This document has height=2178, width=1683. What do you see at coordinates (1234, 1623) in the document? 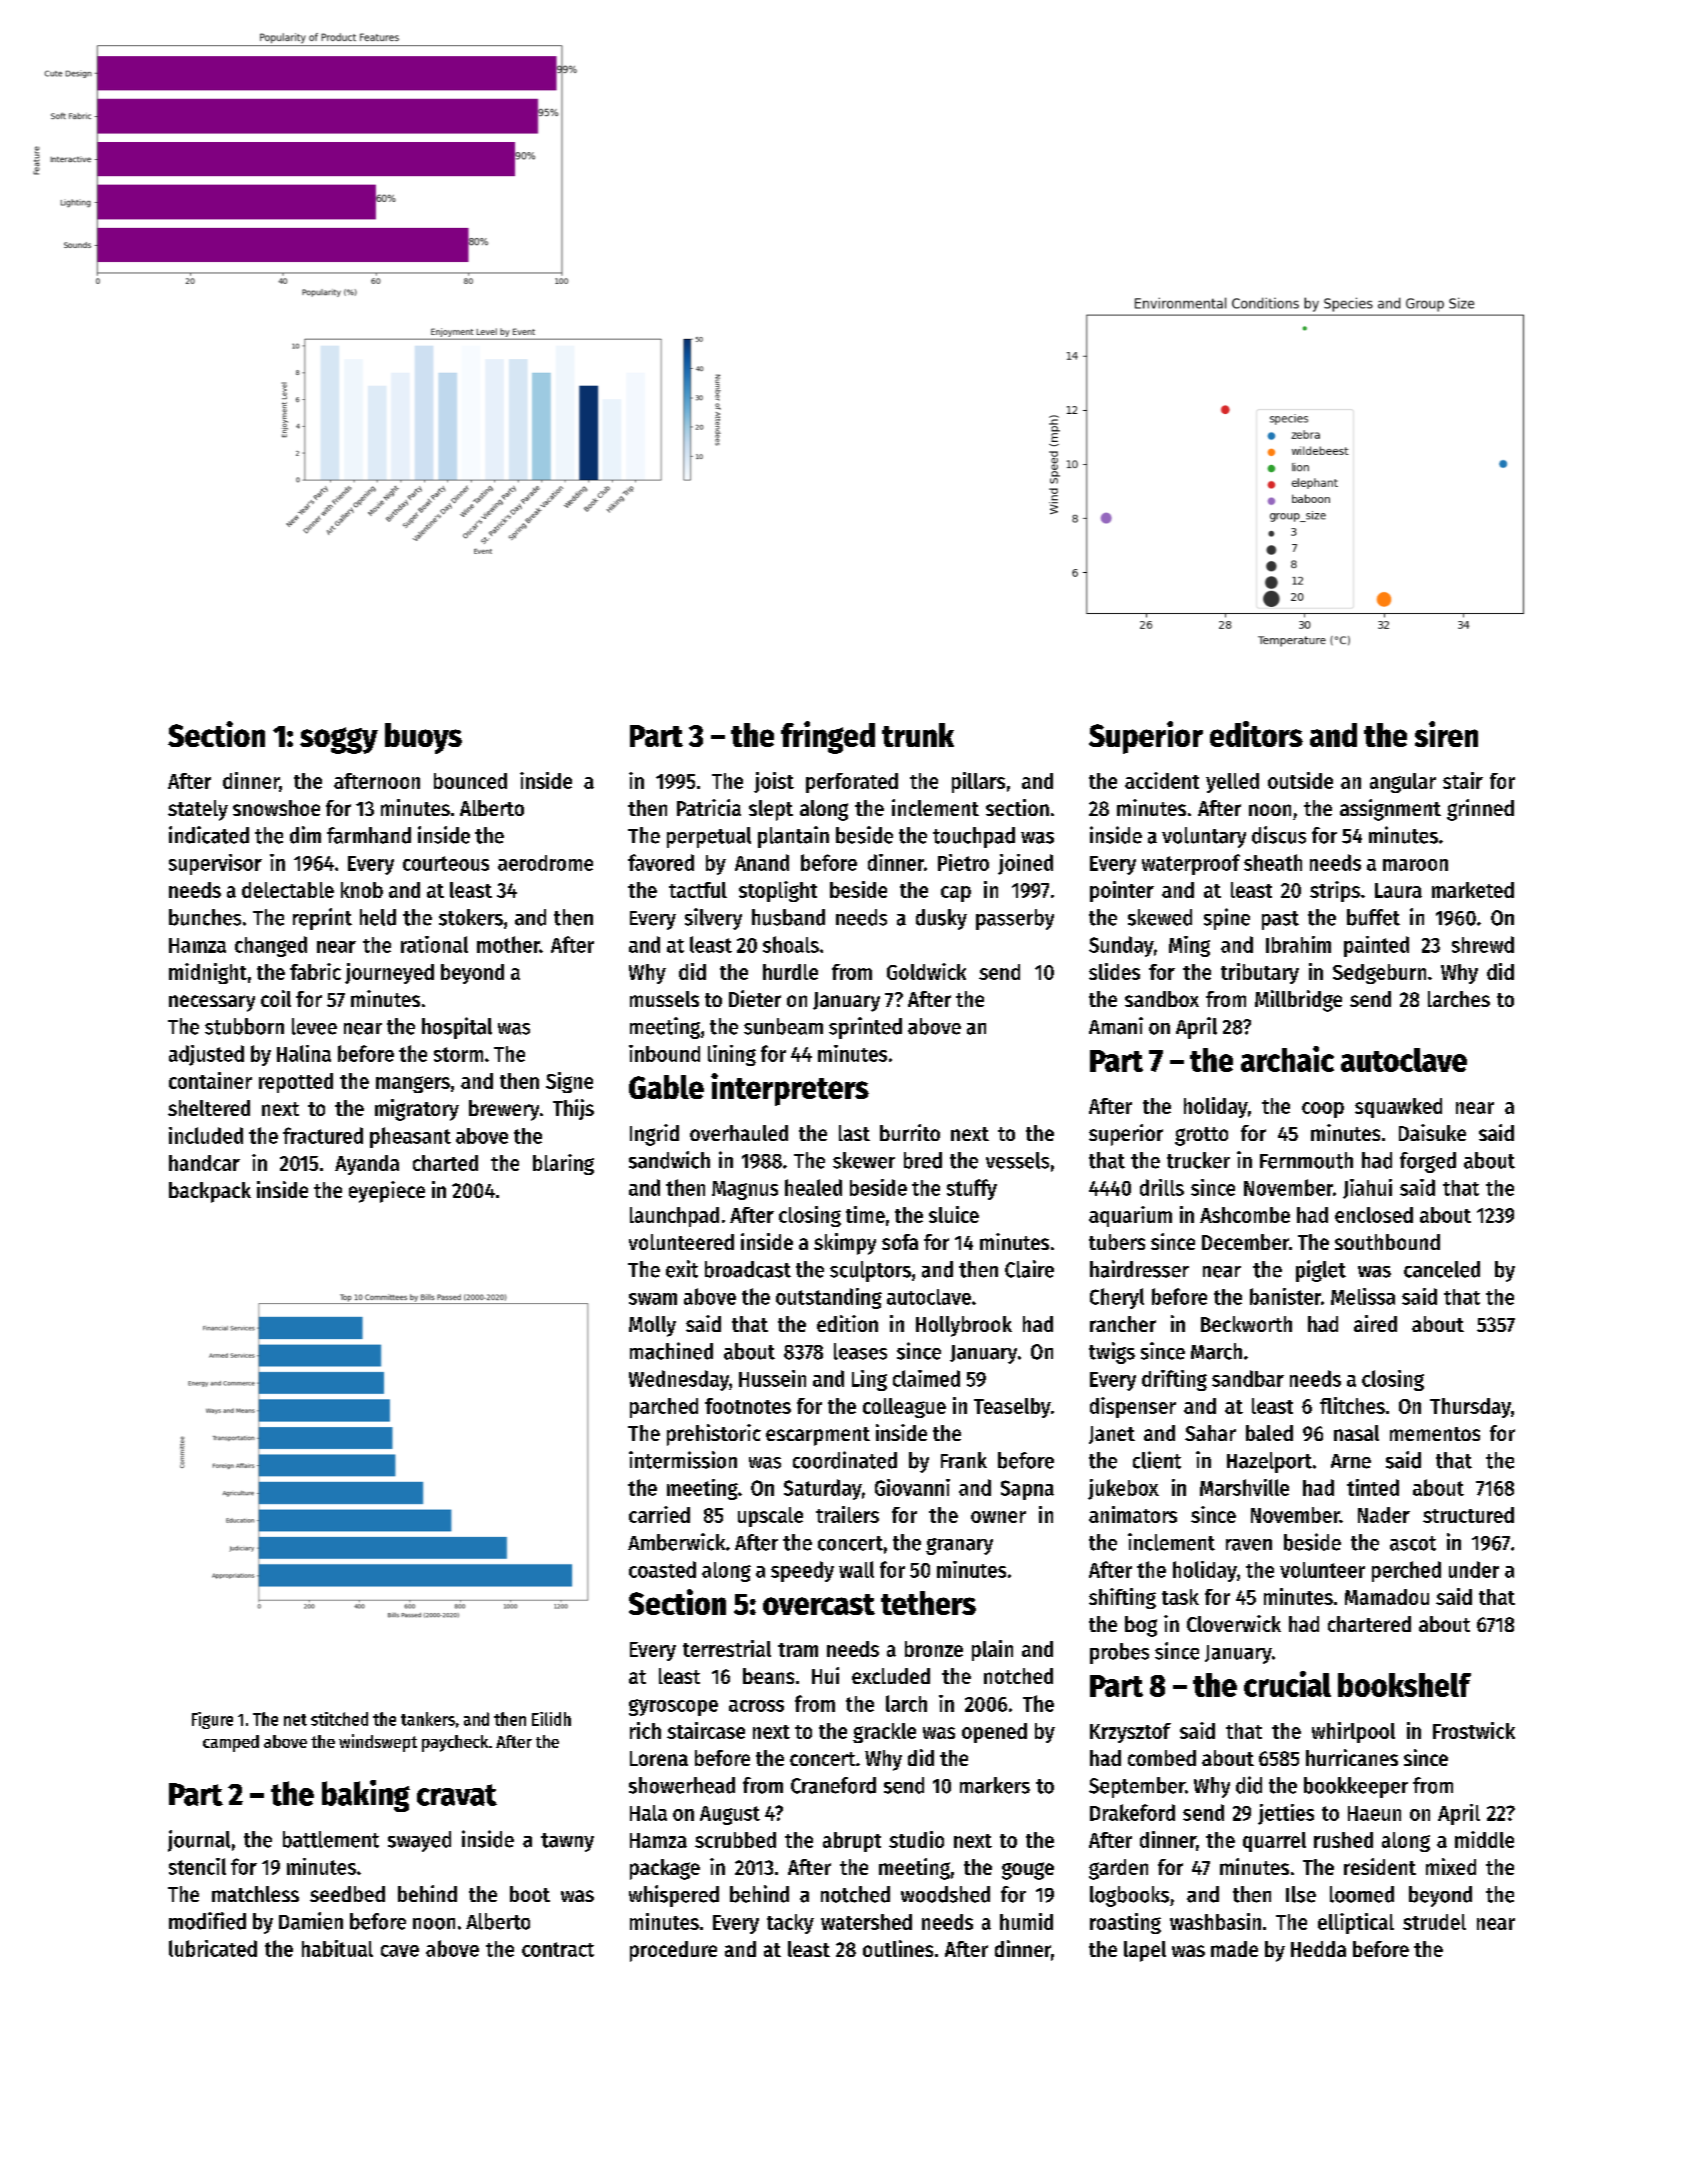
I see `Cloverwick` at bounding box center [1234, 1623].
